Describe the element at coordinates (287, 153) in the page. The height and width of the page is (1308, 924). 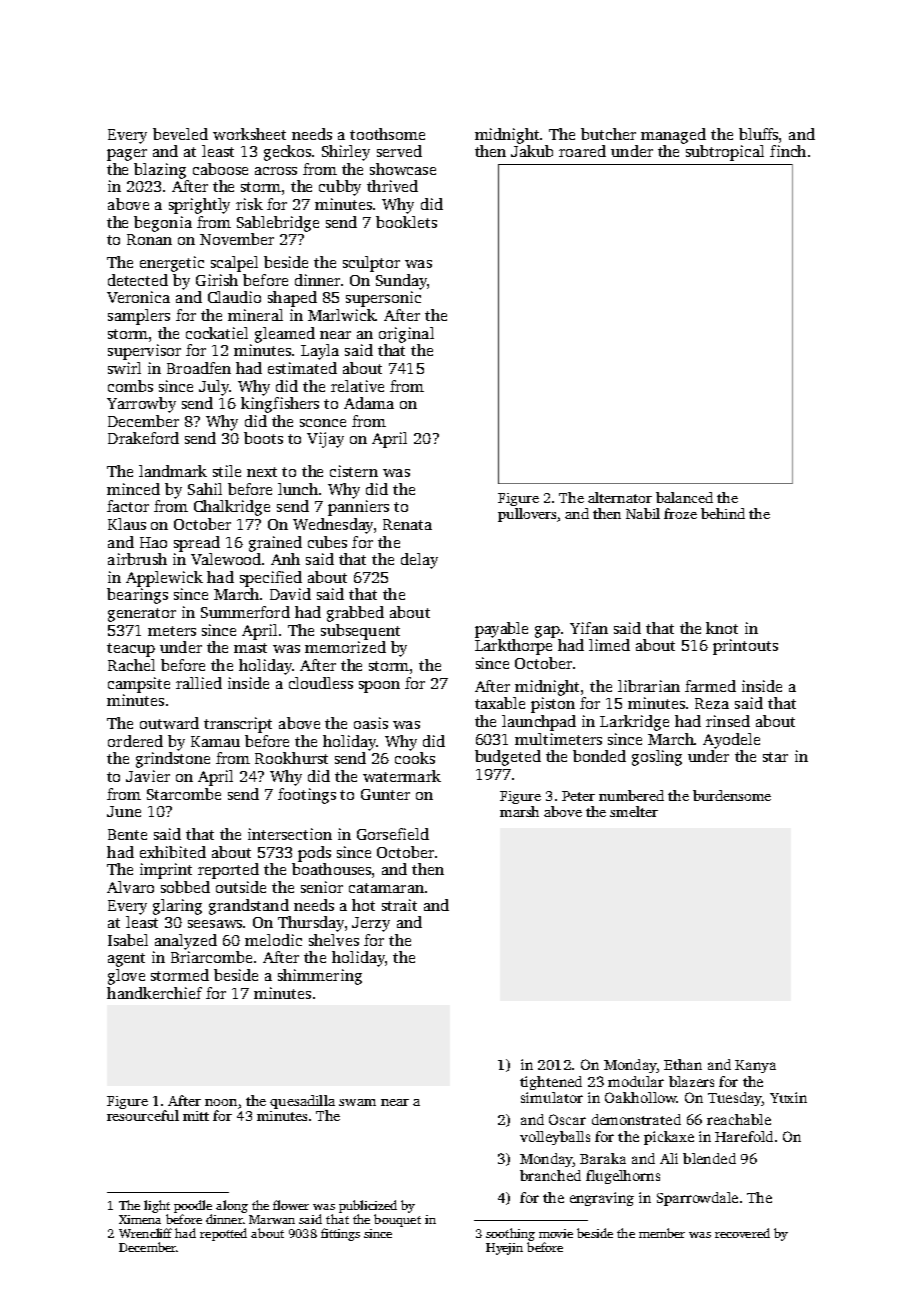
I see `geckos` at that location.
